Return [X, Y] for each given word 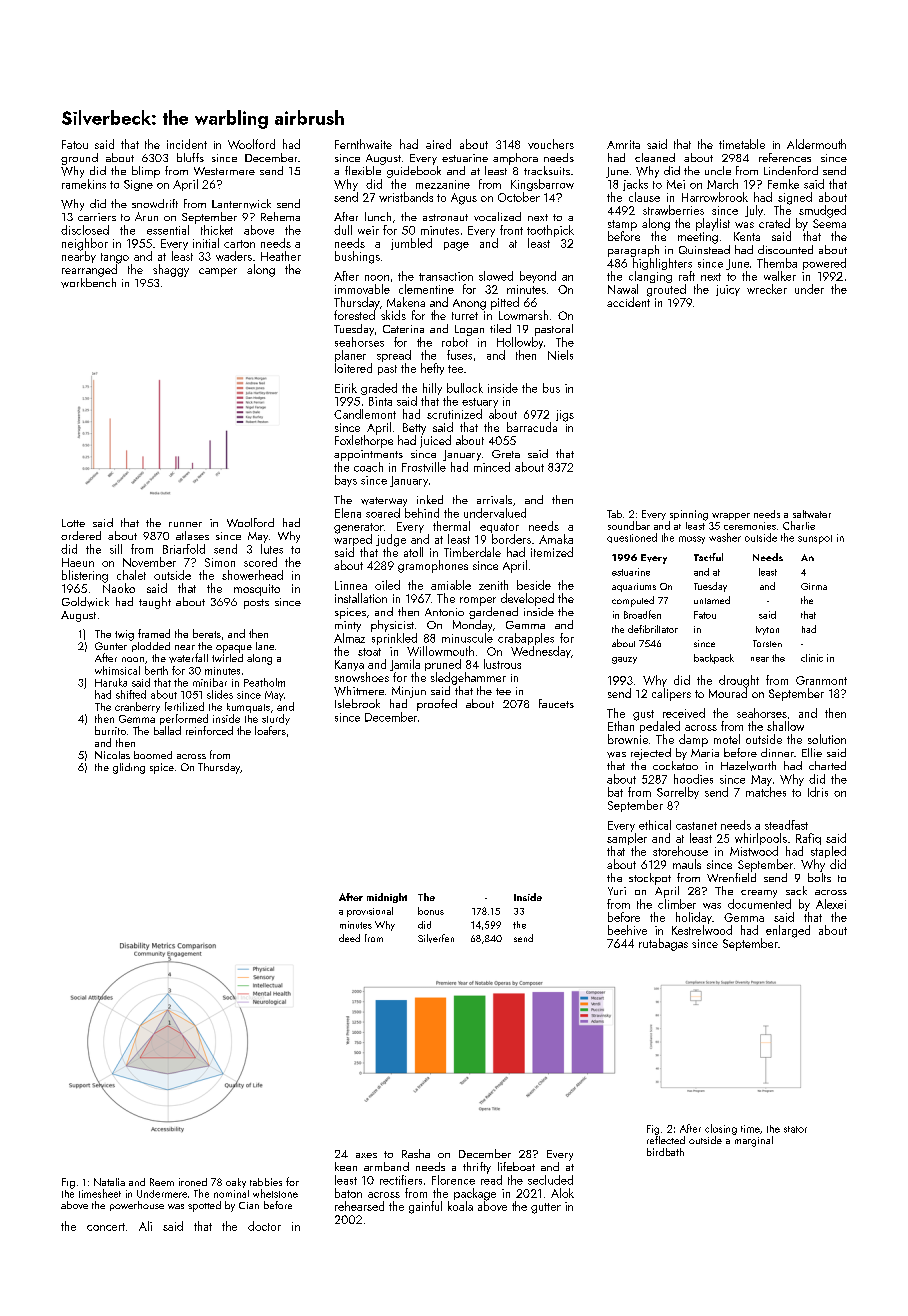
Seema [829, 223]
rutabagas [663, 944]
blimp [146, 172]
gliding [129, 768]
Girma [814, 586]
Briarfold [184, 549]
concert [106, 1227]
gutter [546, 1208]
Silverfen [436, 938]
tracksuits [547, 170]
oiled [387, 585]
